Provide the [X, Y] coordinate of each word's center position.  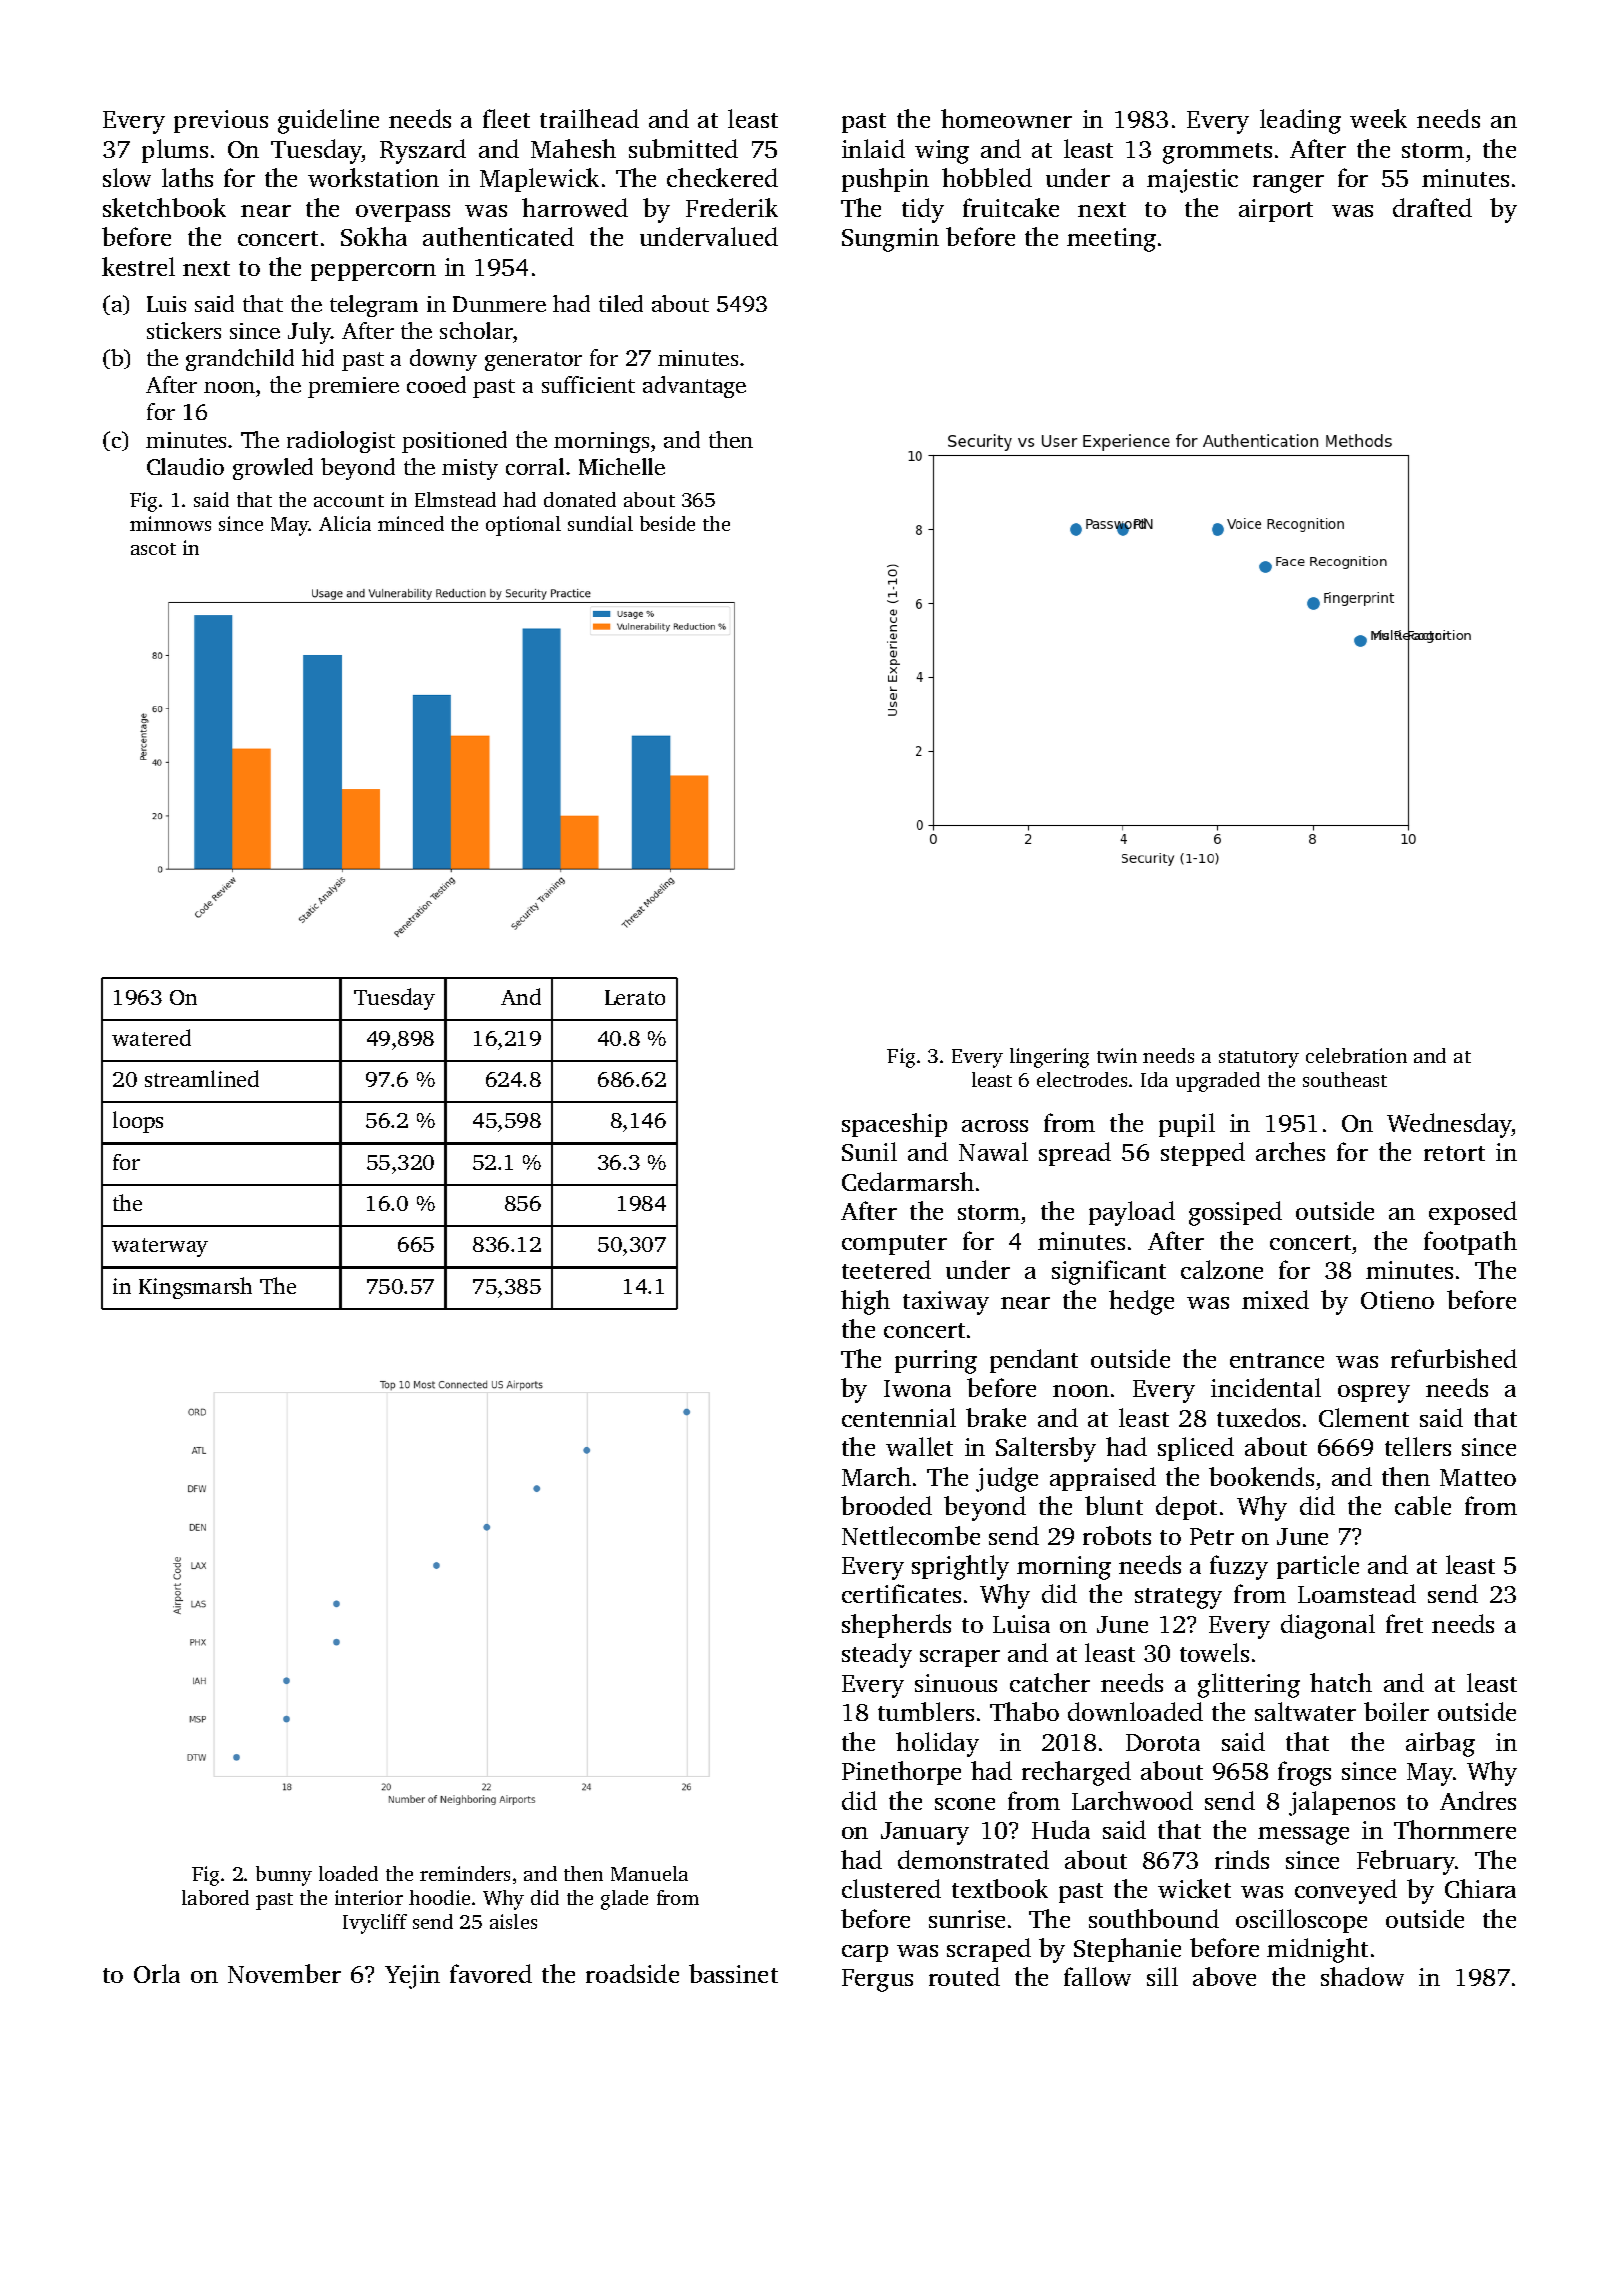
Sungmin [890, 240]
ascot [153, 549]
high [865, 1302]
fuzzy [1239, 1567]
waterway [160, 1247]
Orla [157, 1973]
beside [667, 523]
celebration [1356, 1055]
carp [865, 1953]
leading [1300, 121]
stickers [184, 330]
